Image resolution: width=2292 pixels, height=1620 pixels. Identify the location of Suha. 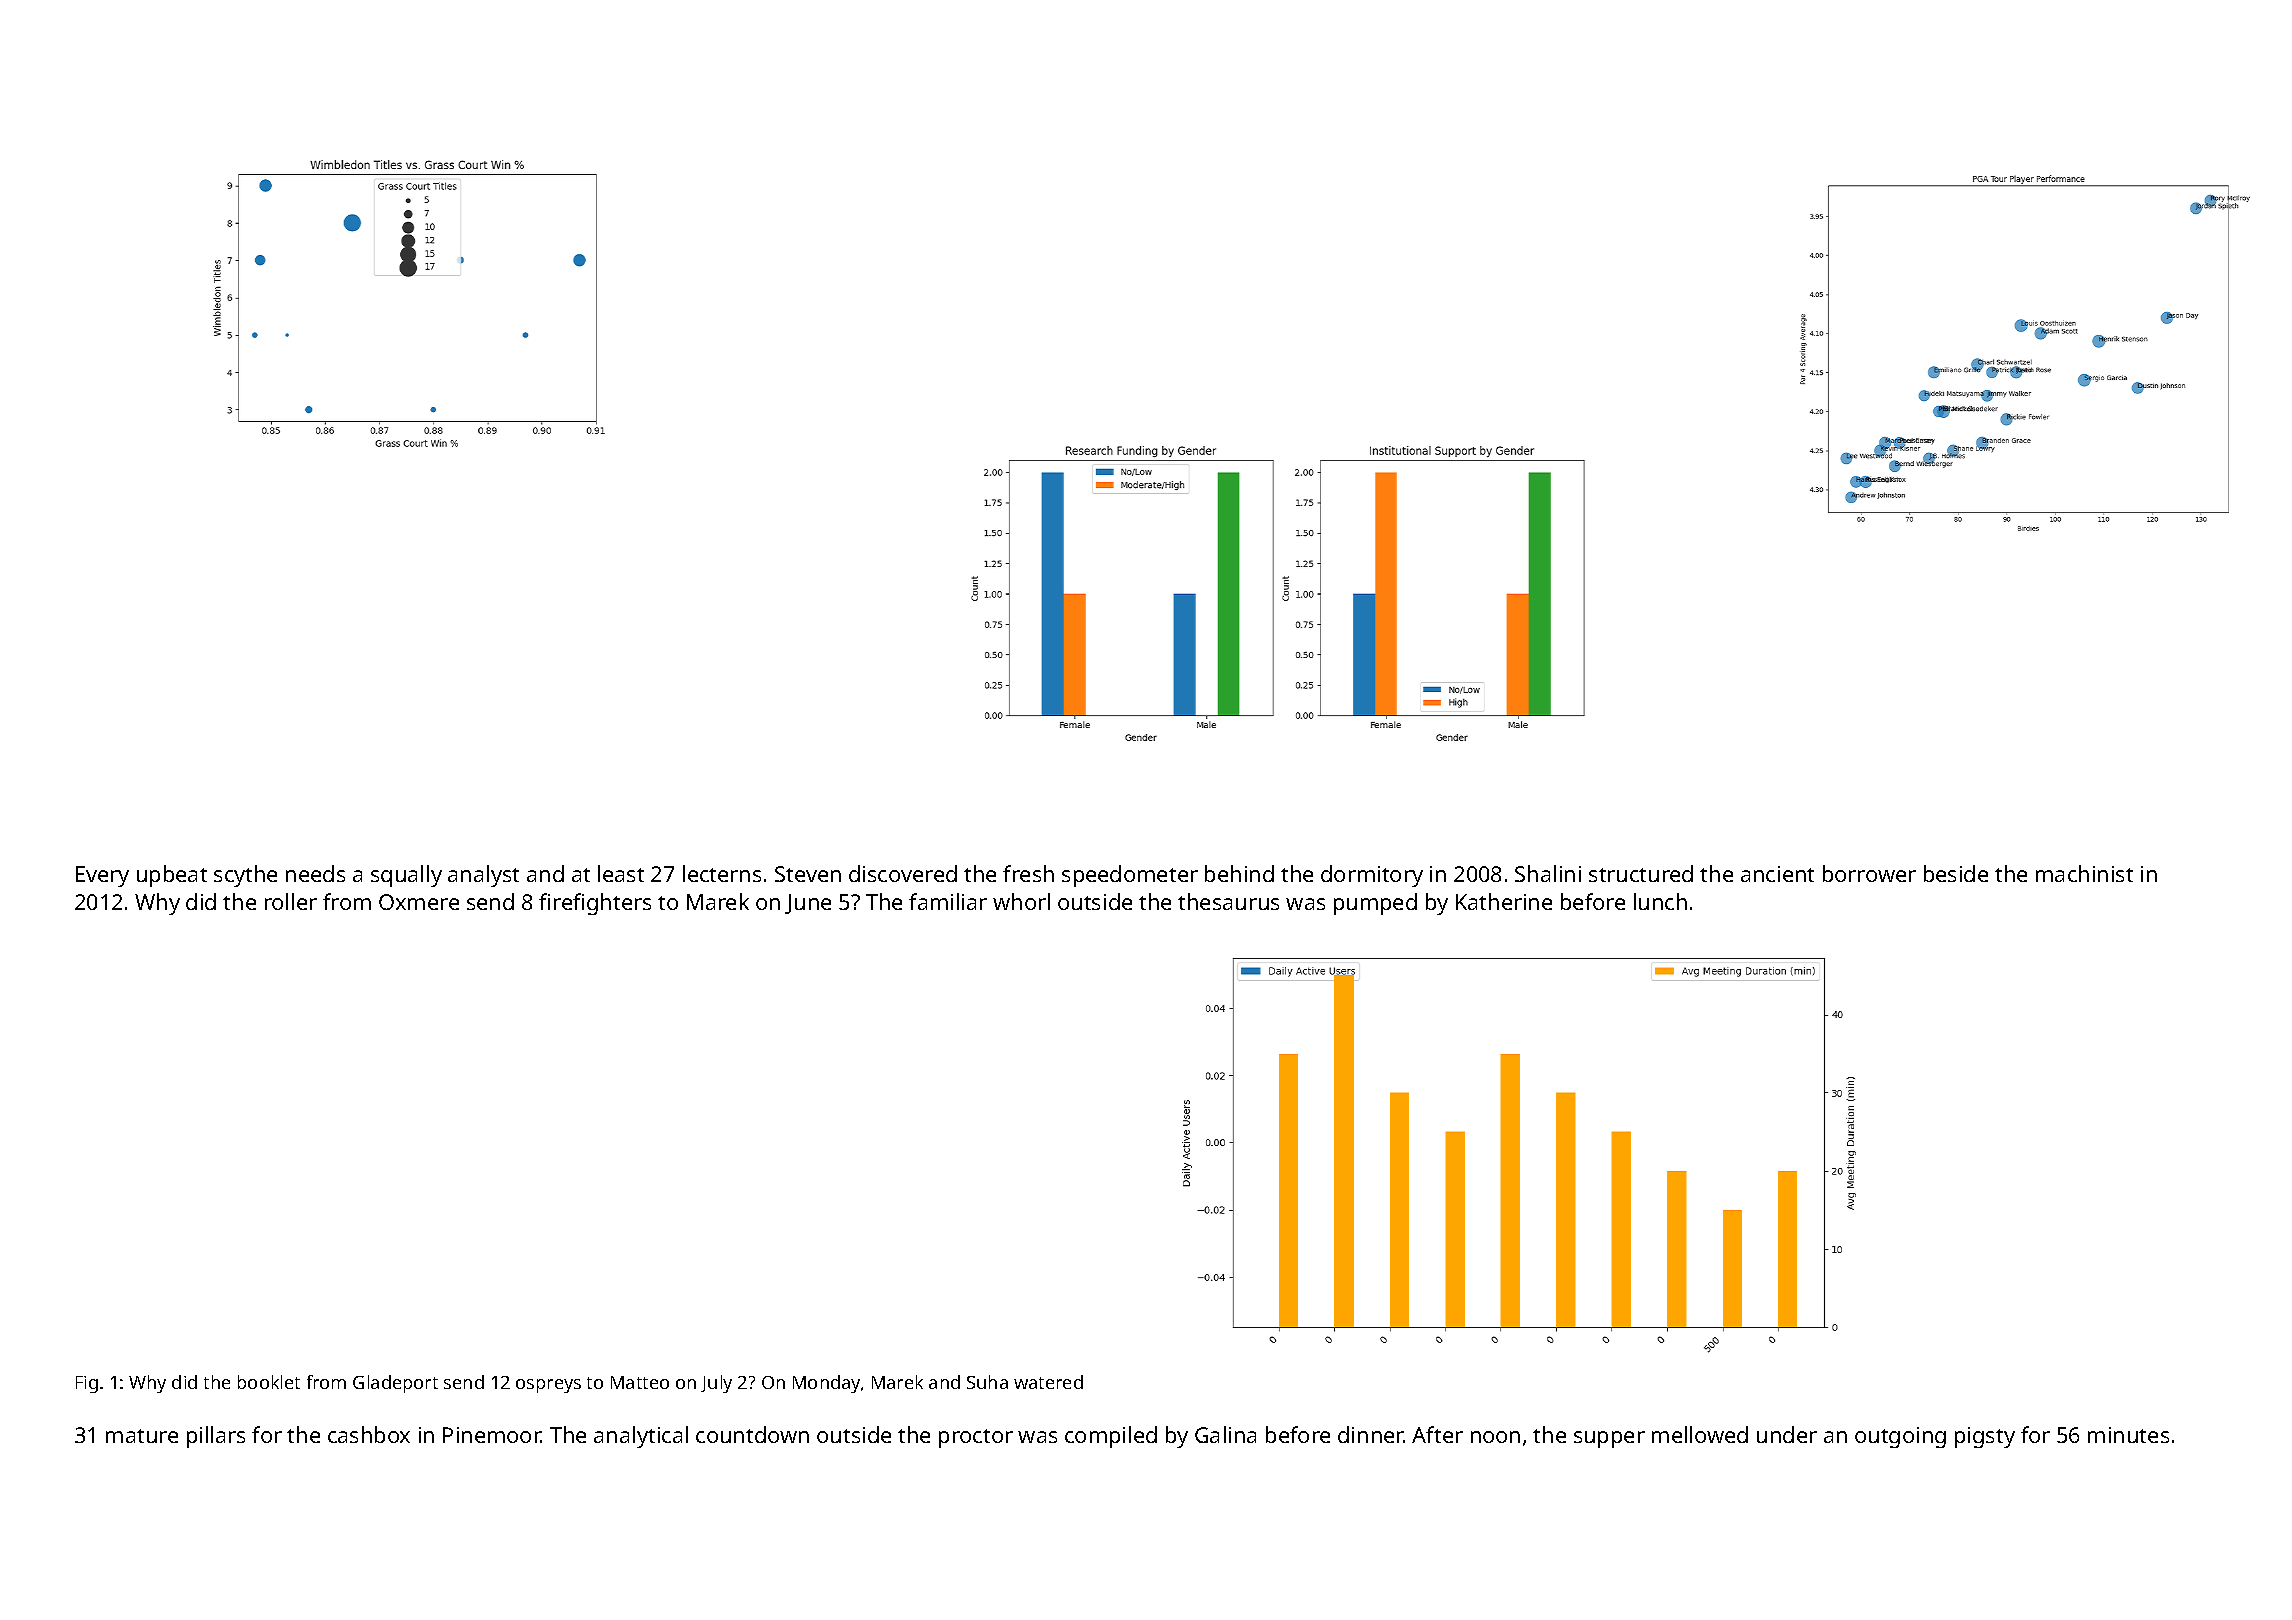
(987, 1382).
